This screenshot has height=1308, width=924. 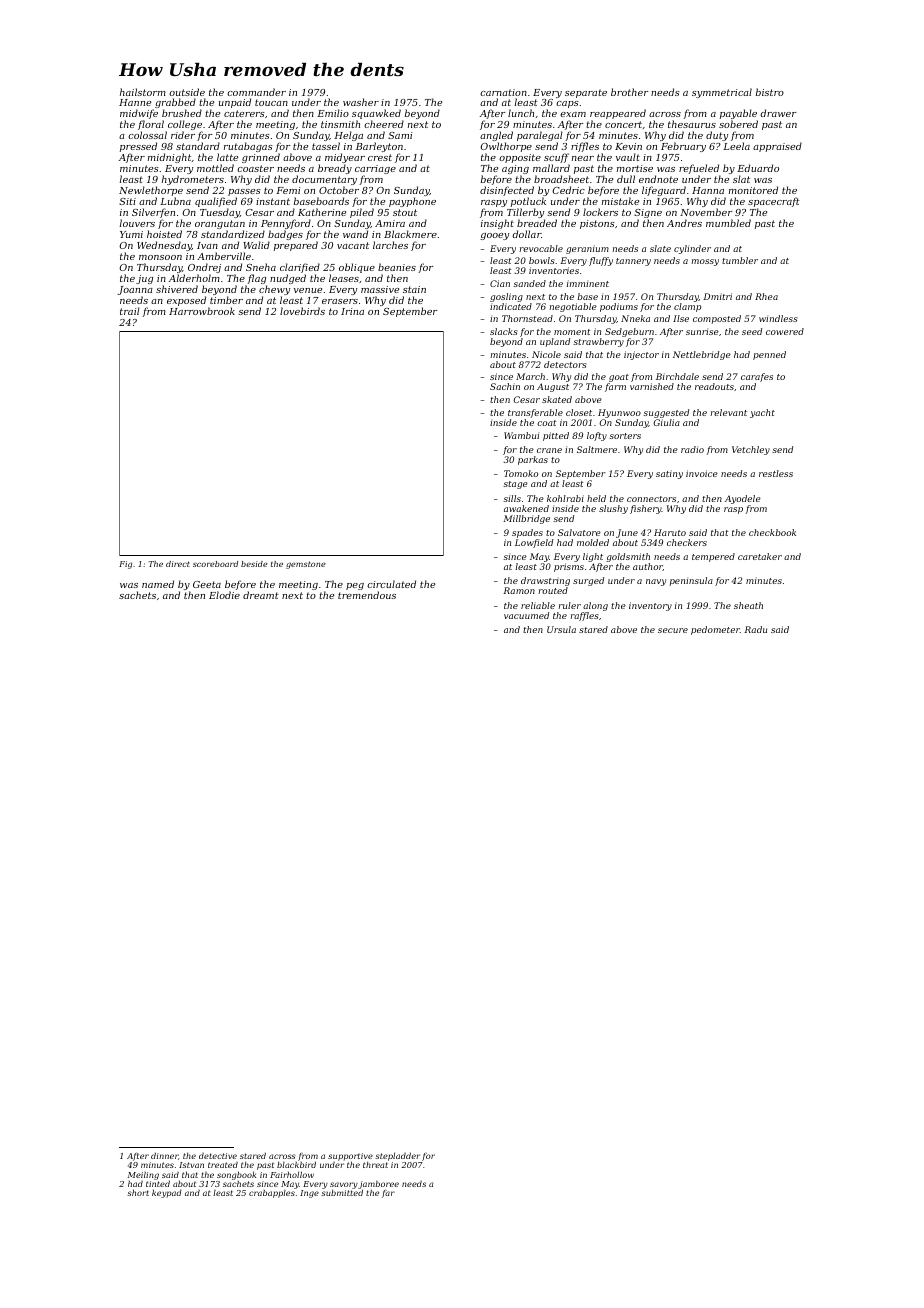 What do you see at coordinates (673, 630) in the screenshot?
I see `secure` at bounding box center [673, 630].
